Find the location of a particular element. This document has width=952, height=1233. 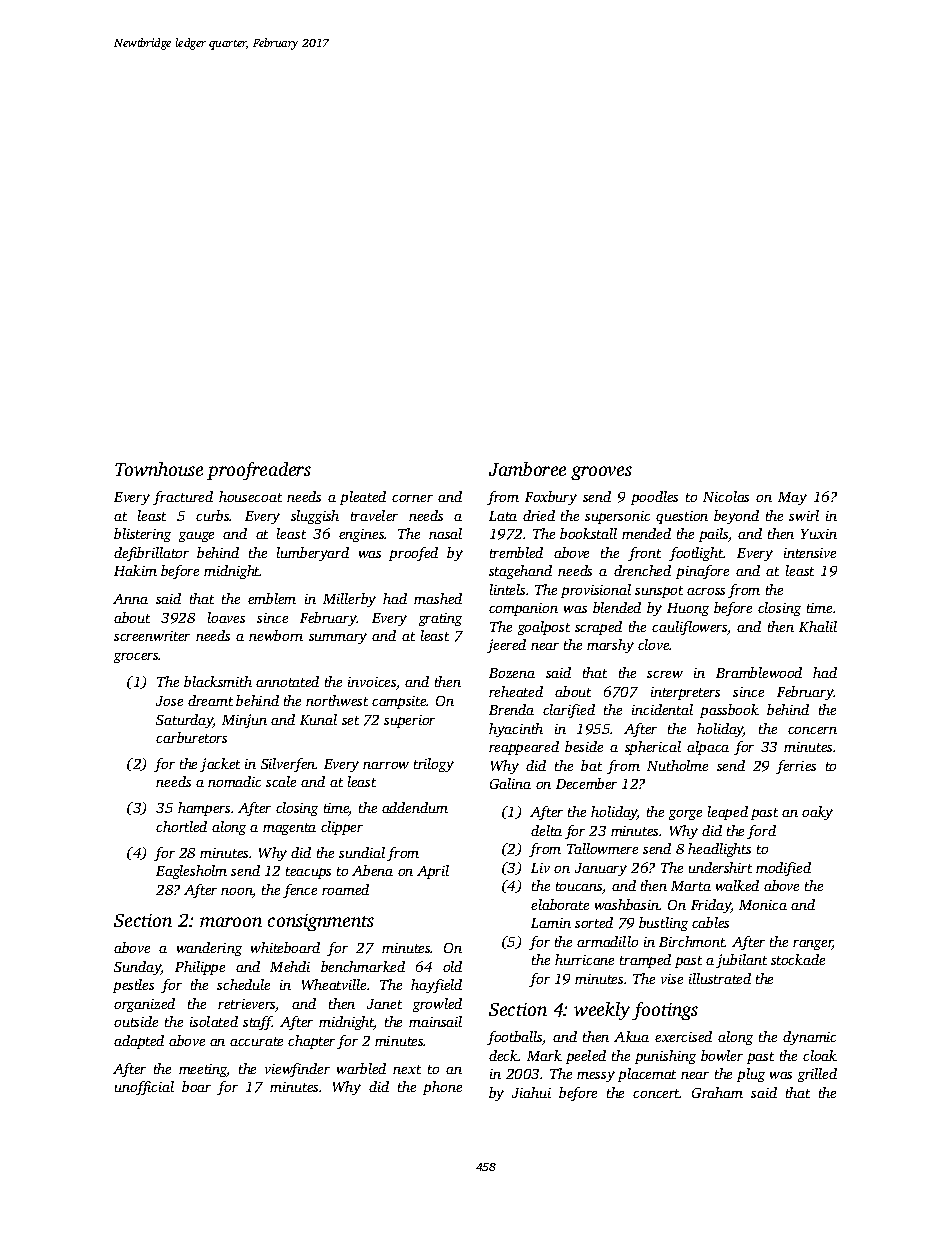

grooves is located at coordinates (601, 473).
